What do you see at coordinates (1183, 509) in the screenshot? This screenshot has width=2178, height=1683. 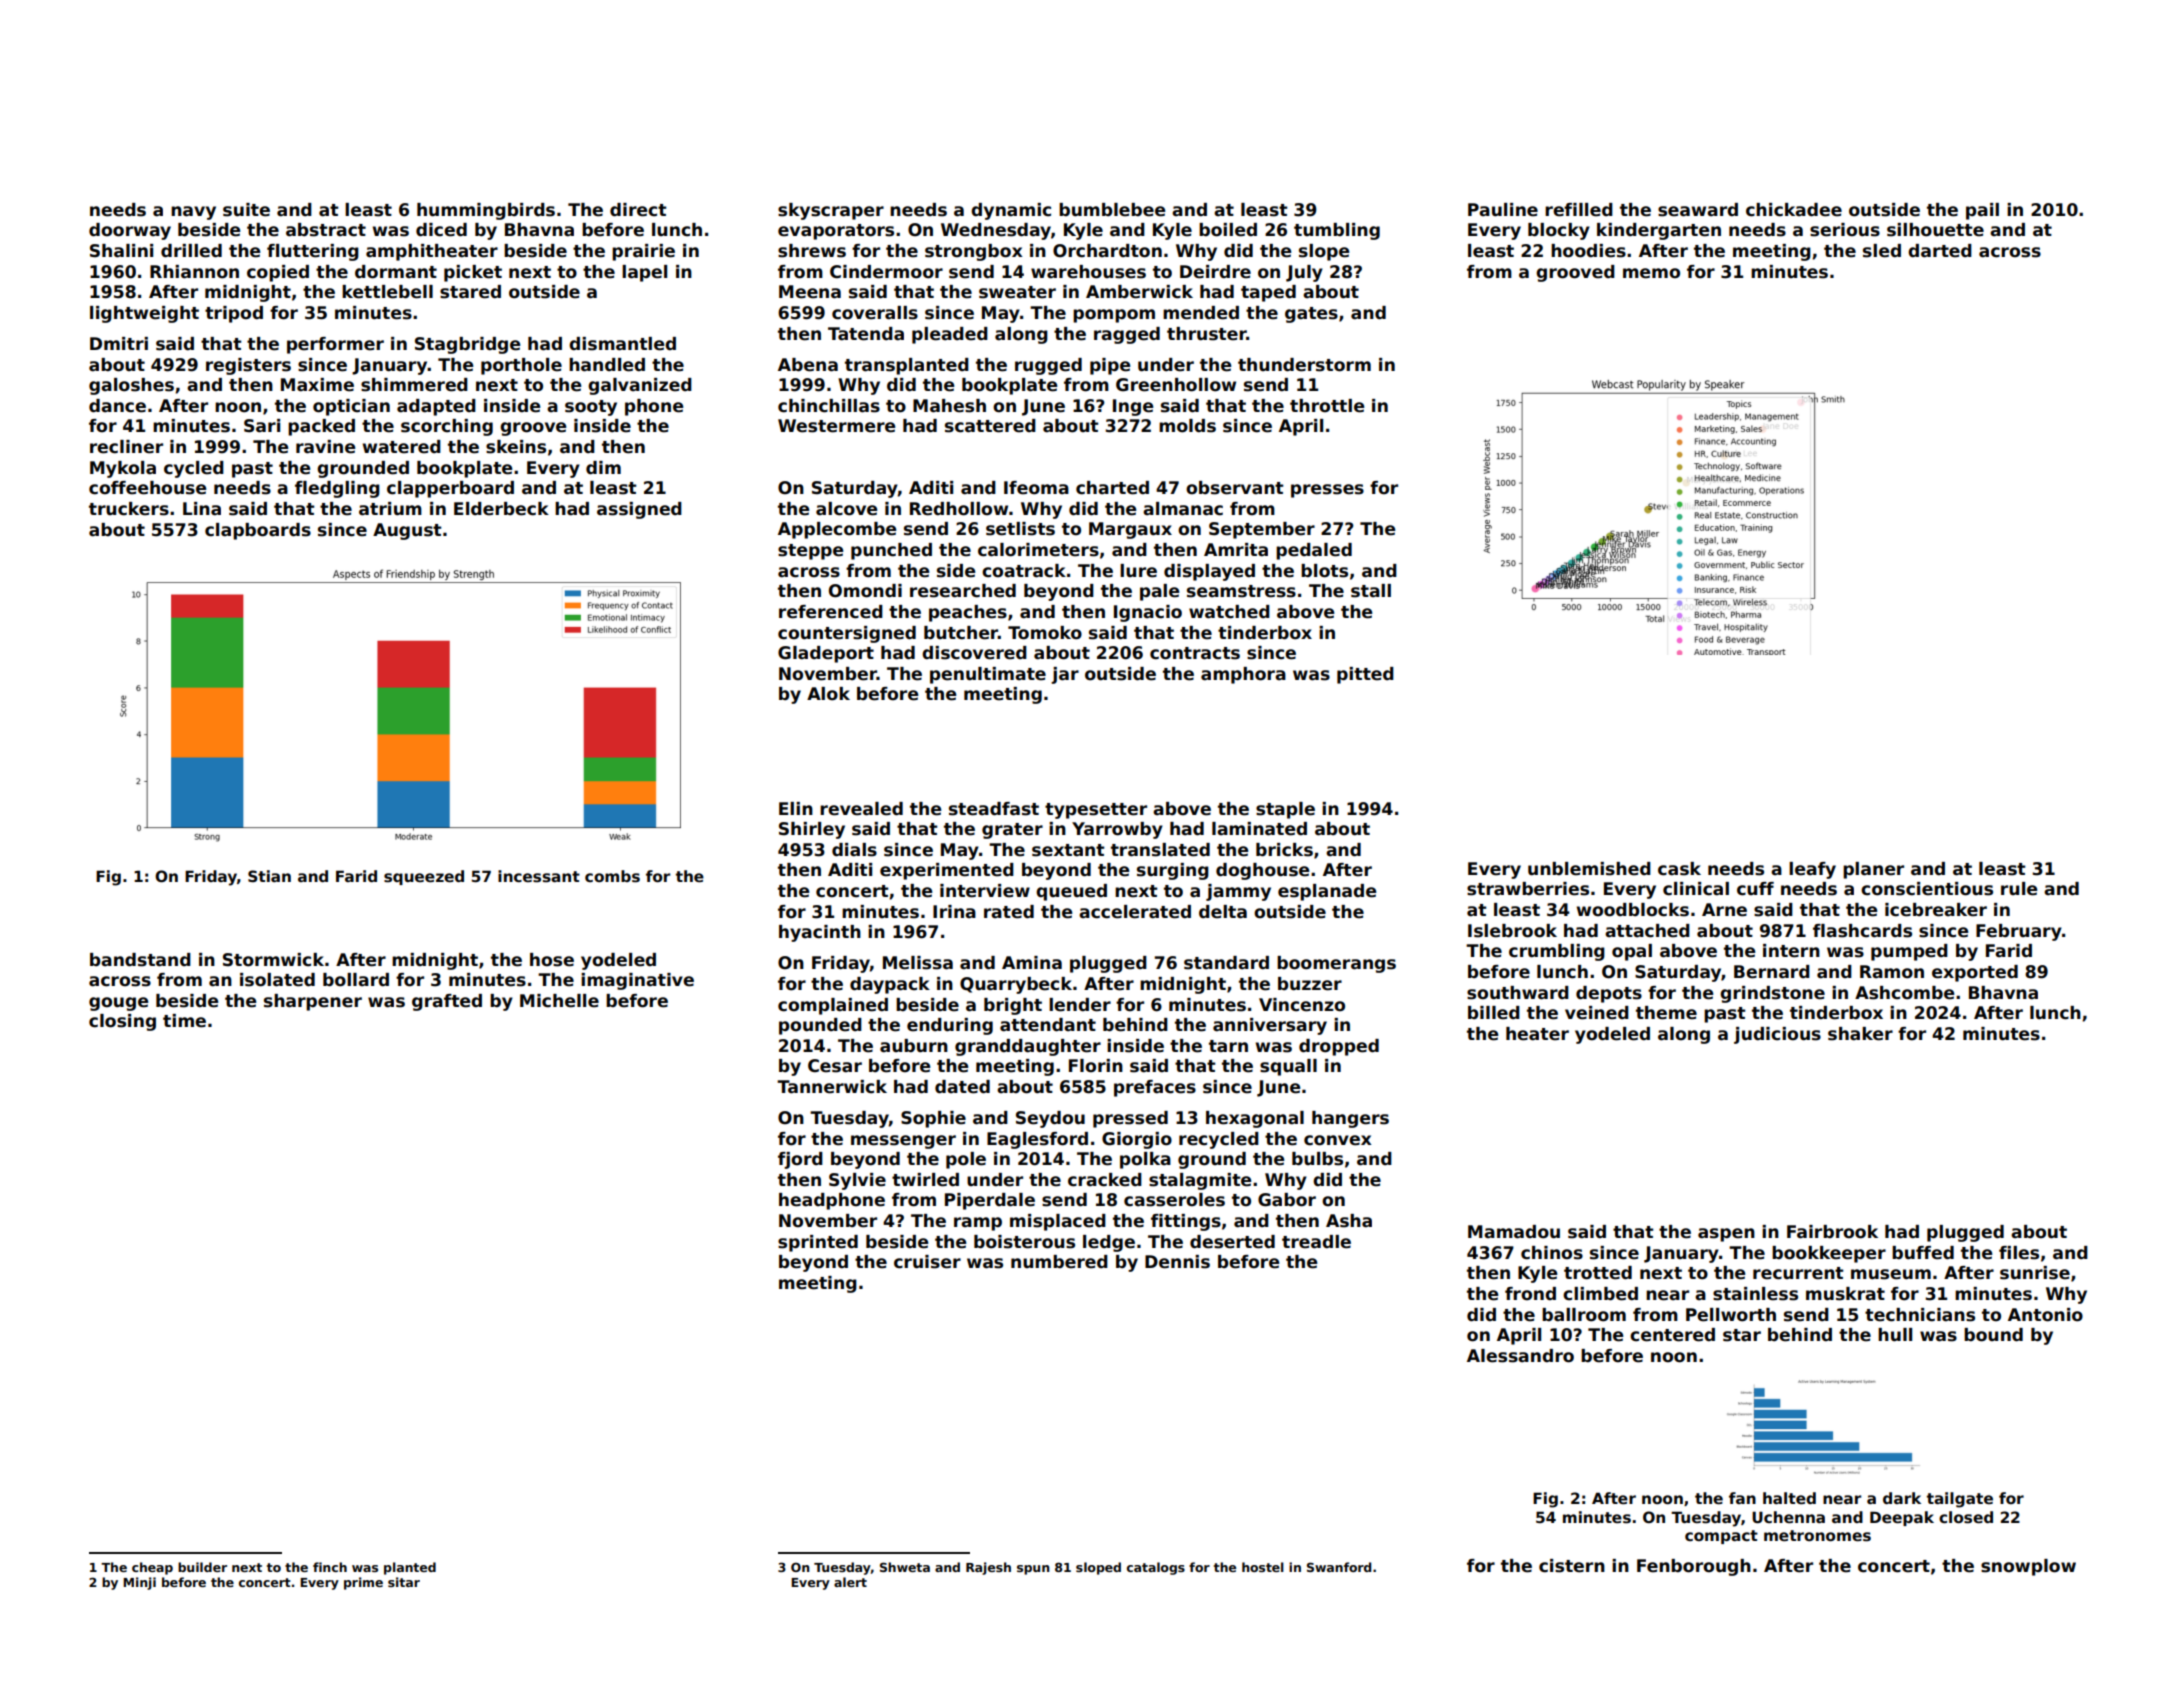 I see `almanac` at bounding box center [1183, 509].
